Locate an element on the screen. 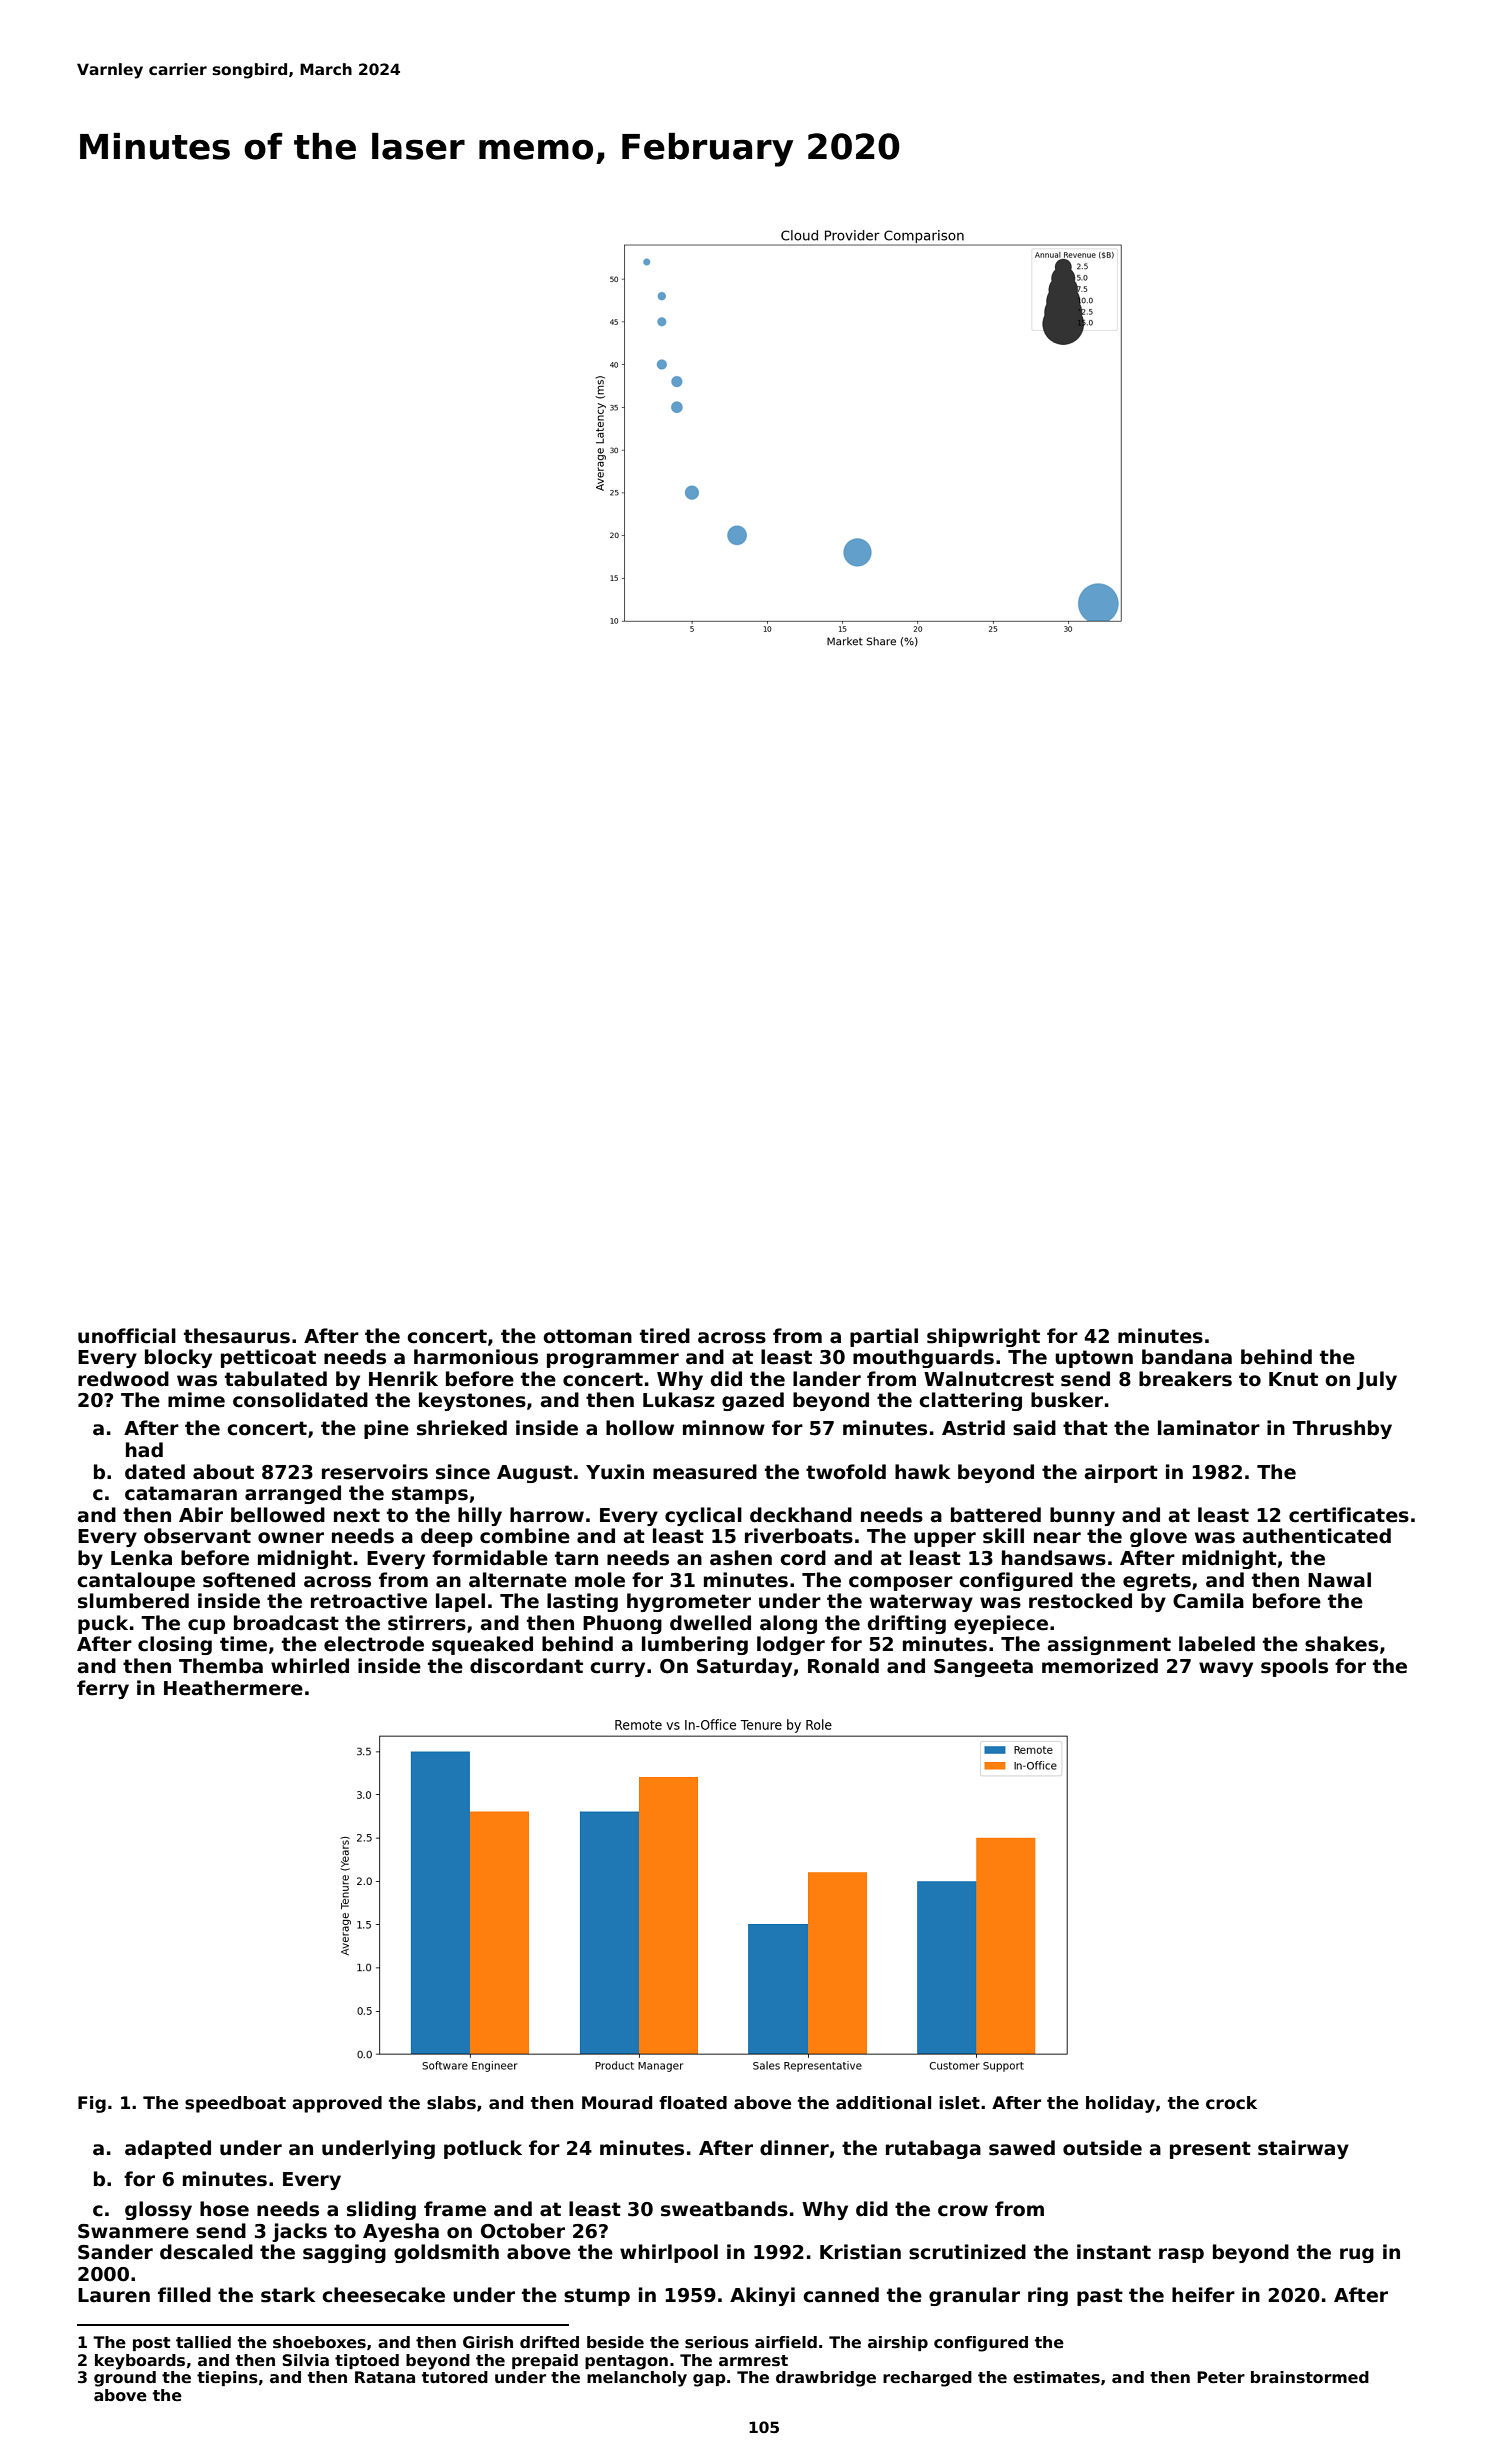 The image size is (1496, 2464). partial is located at coordinates (884, 1337).
